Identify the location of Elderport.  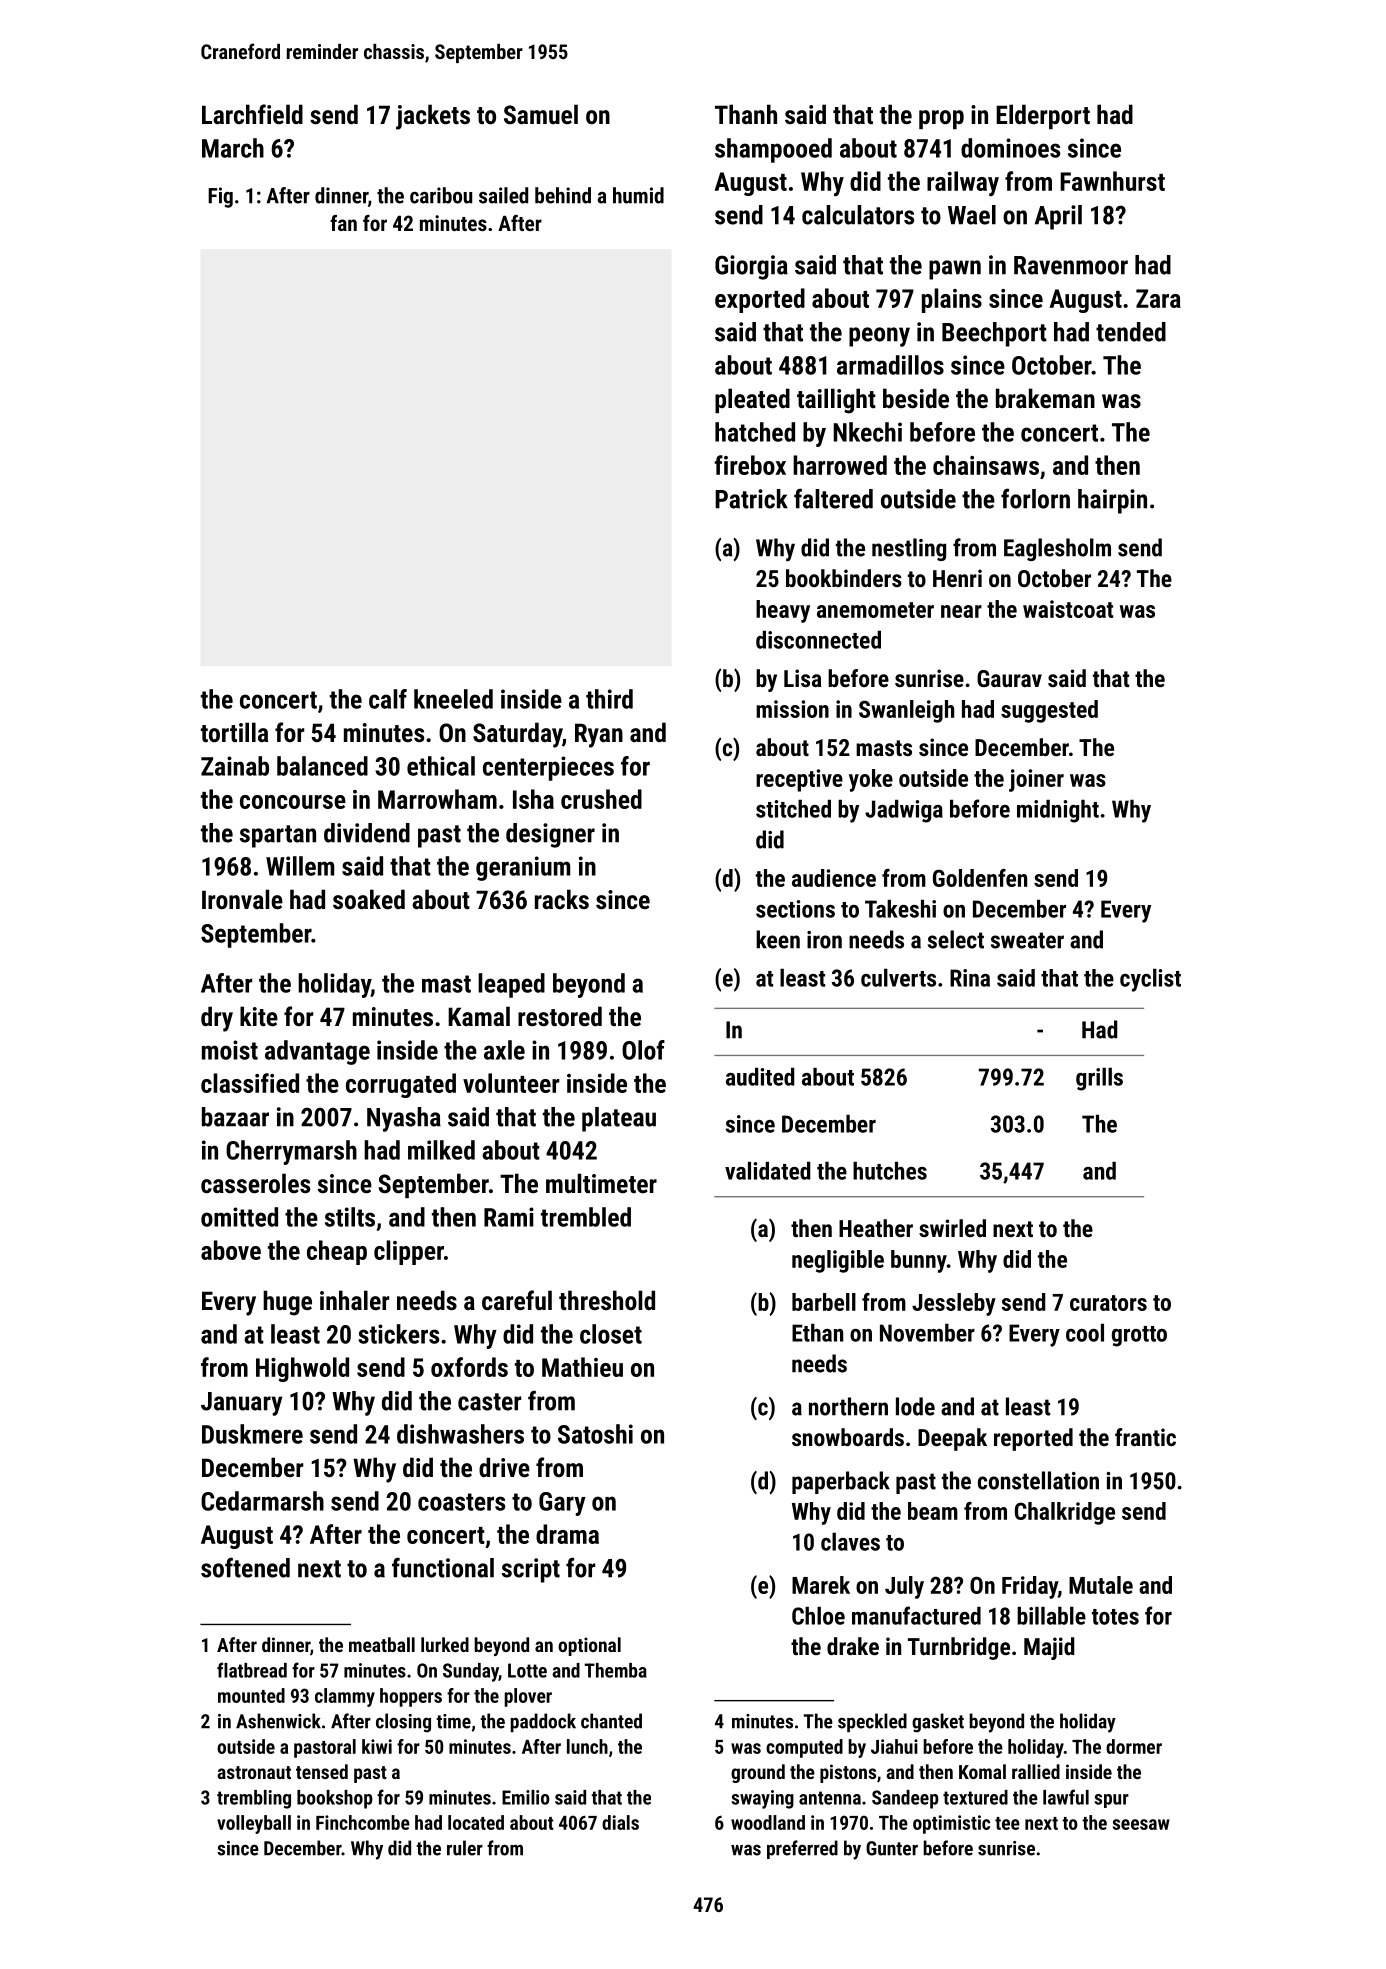
(1043, 116).
